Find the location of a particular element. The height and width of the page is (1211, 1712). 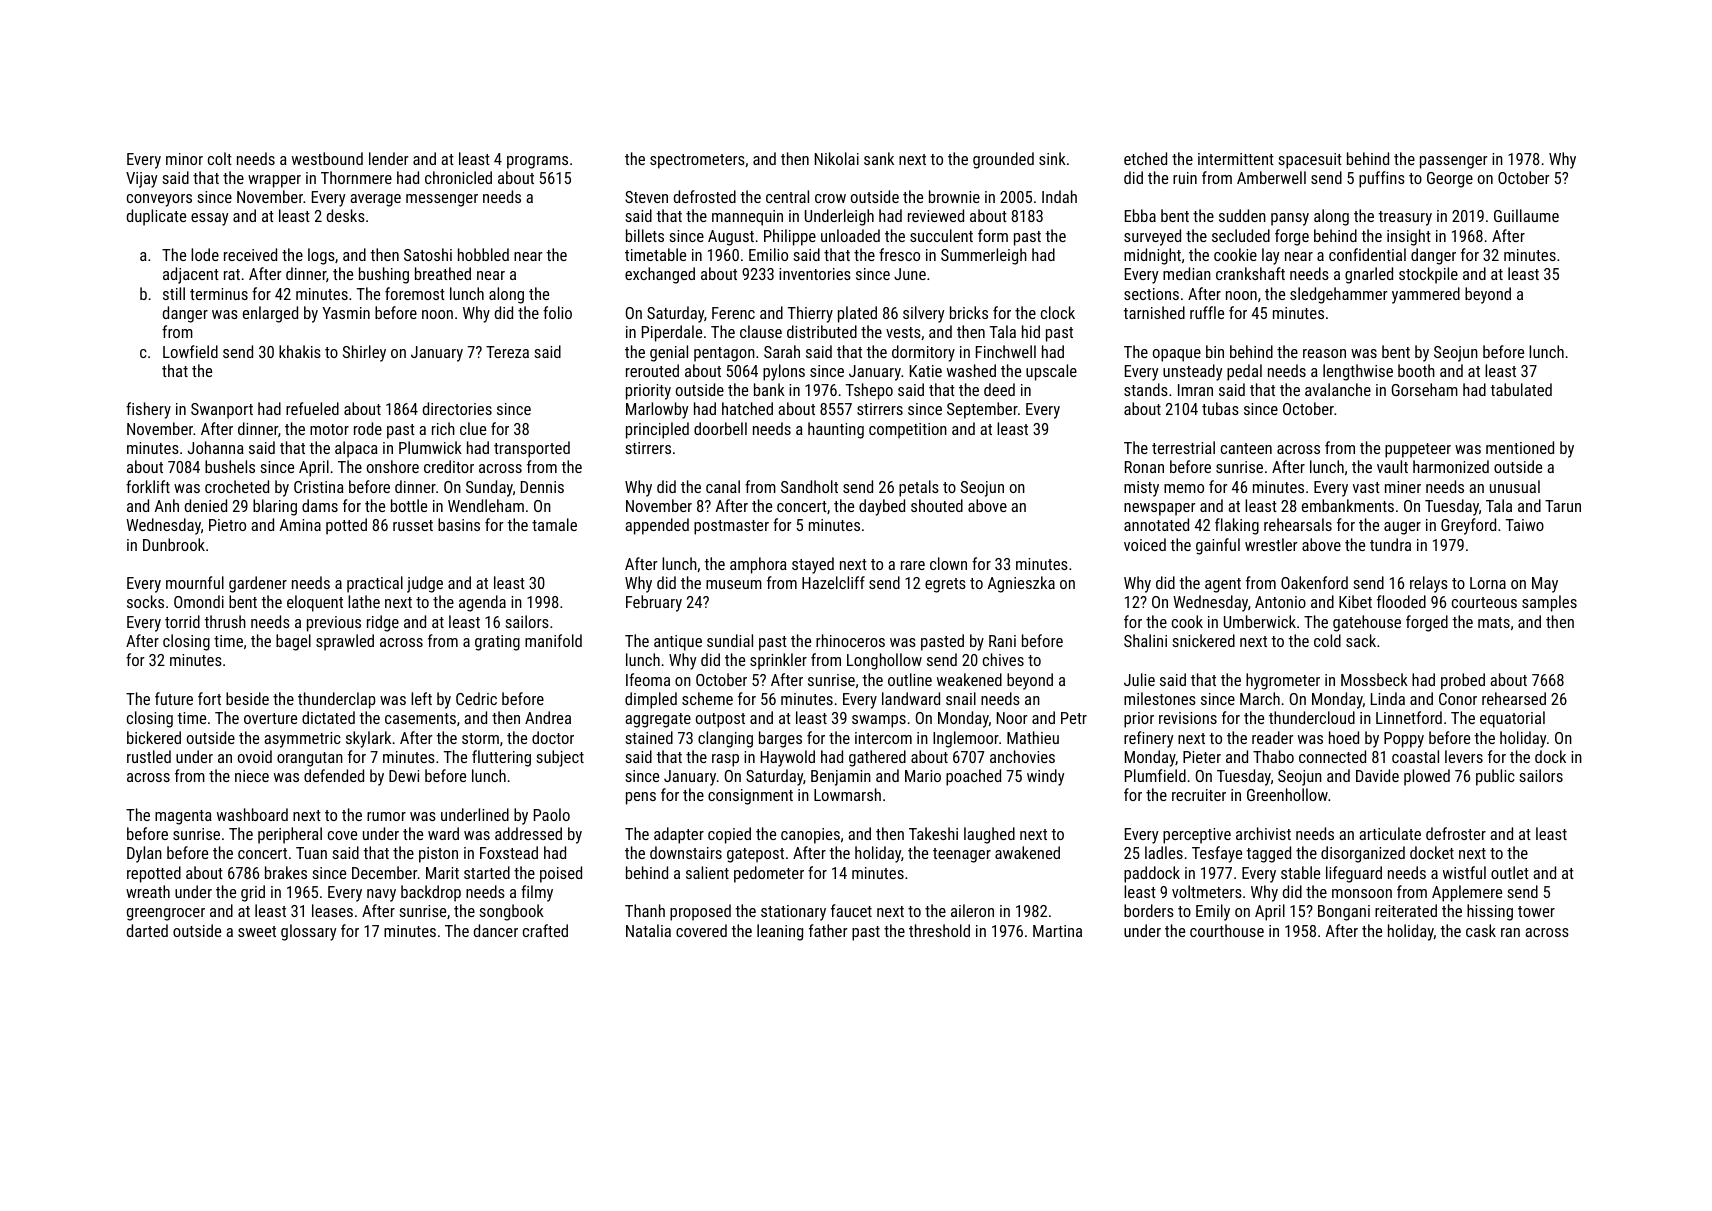

future is located at coordinates (174, 698).
